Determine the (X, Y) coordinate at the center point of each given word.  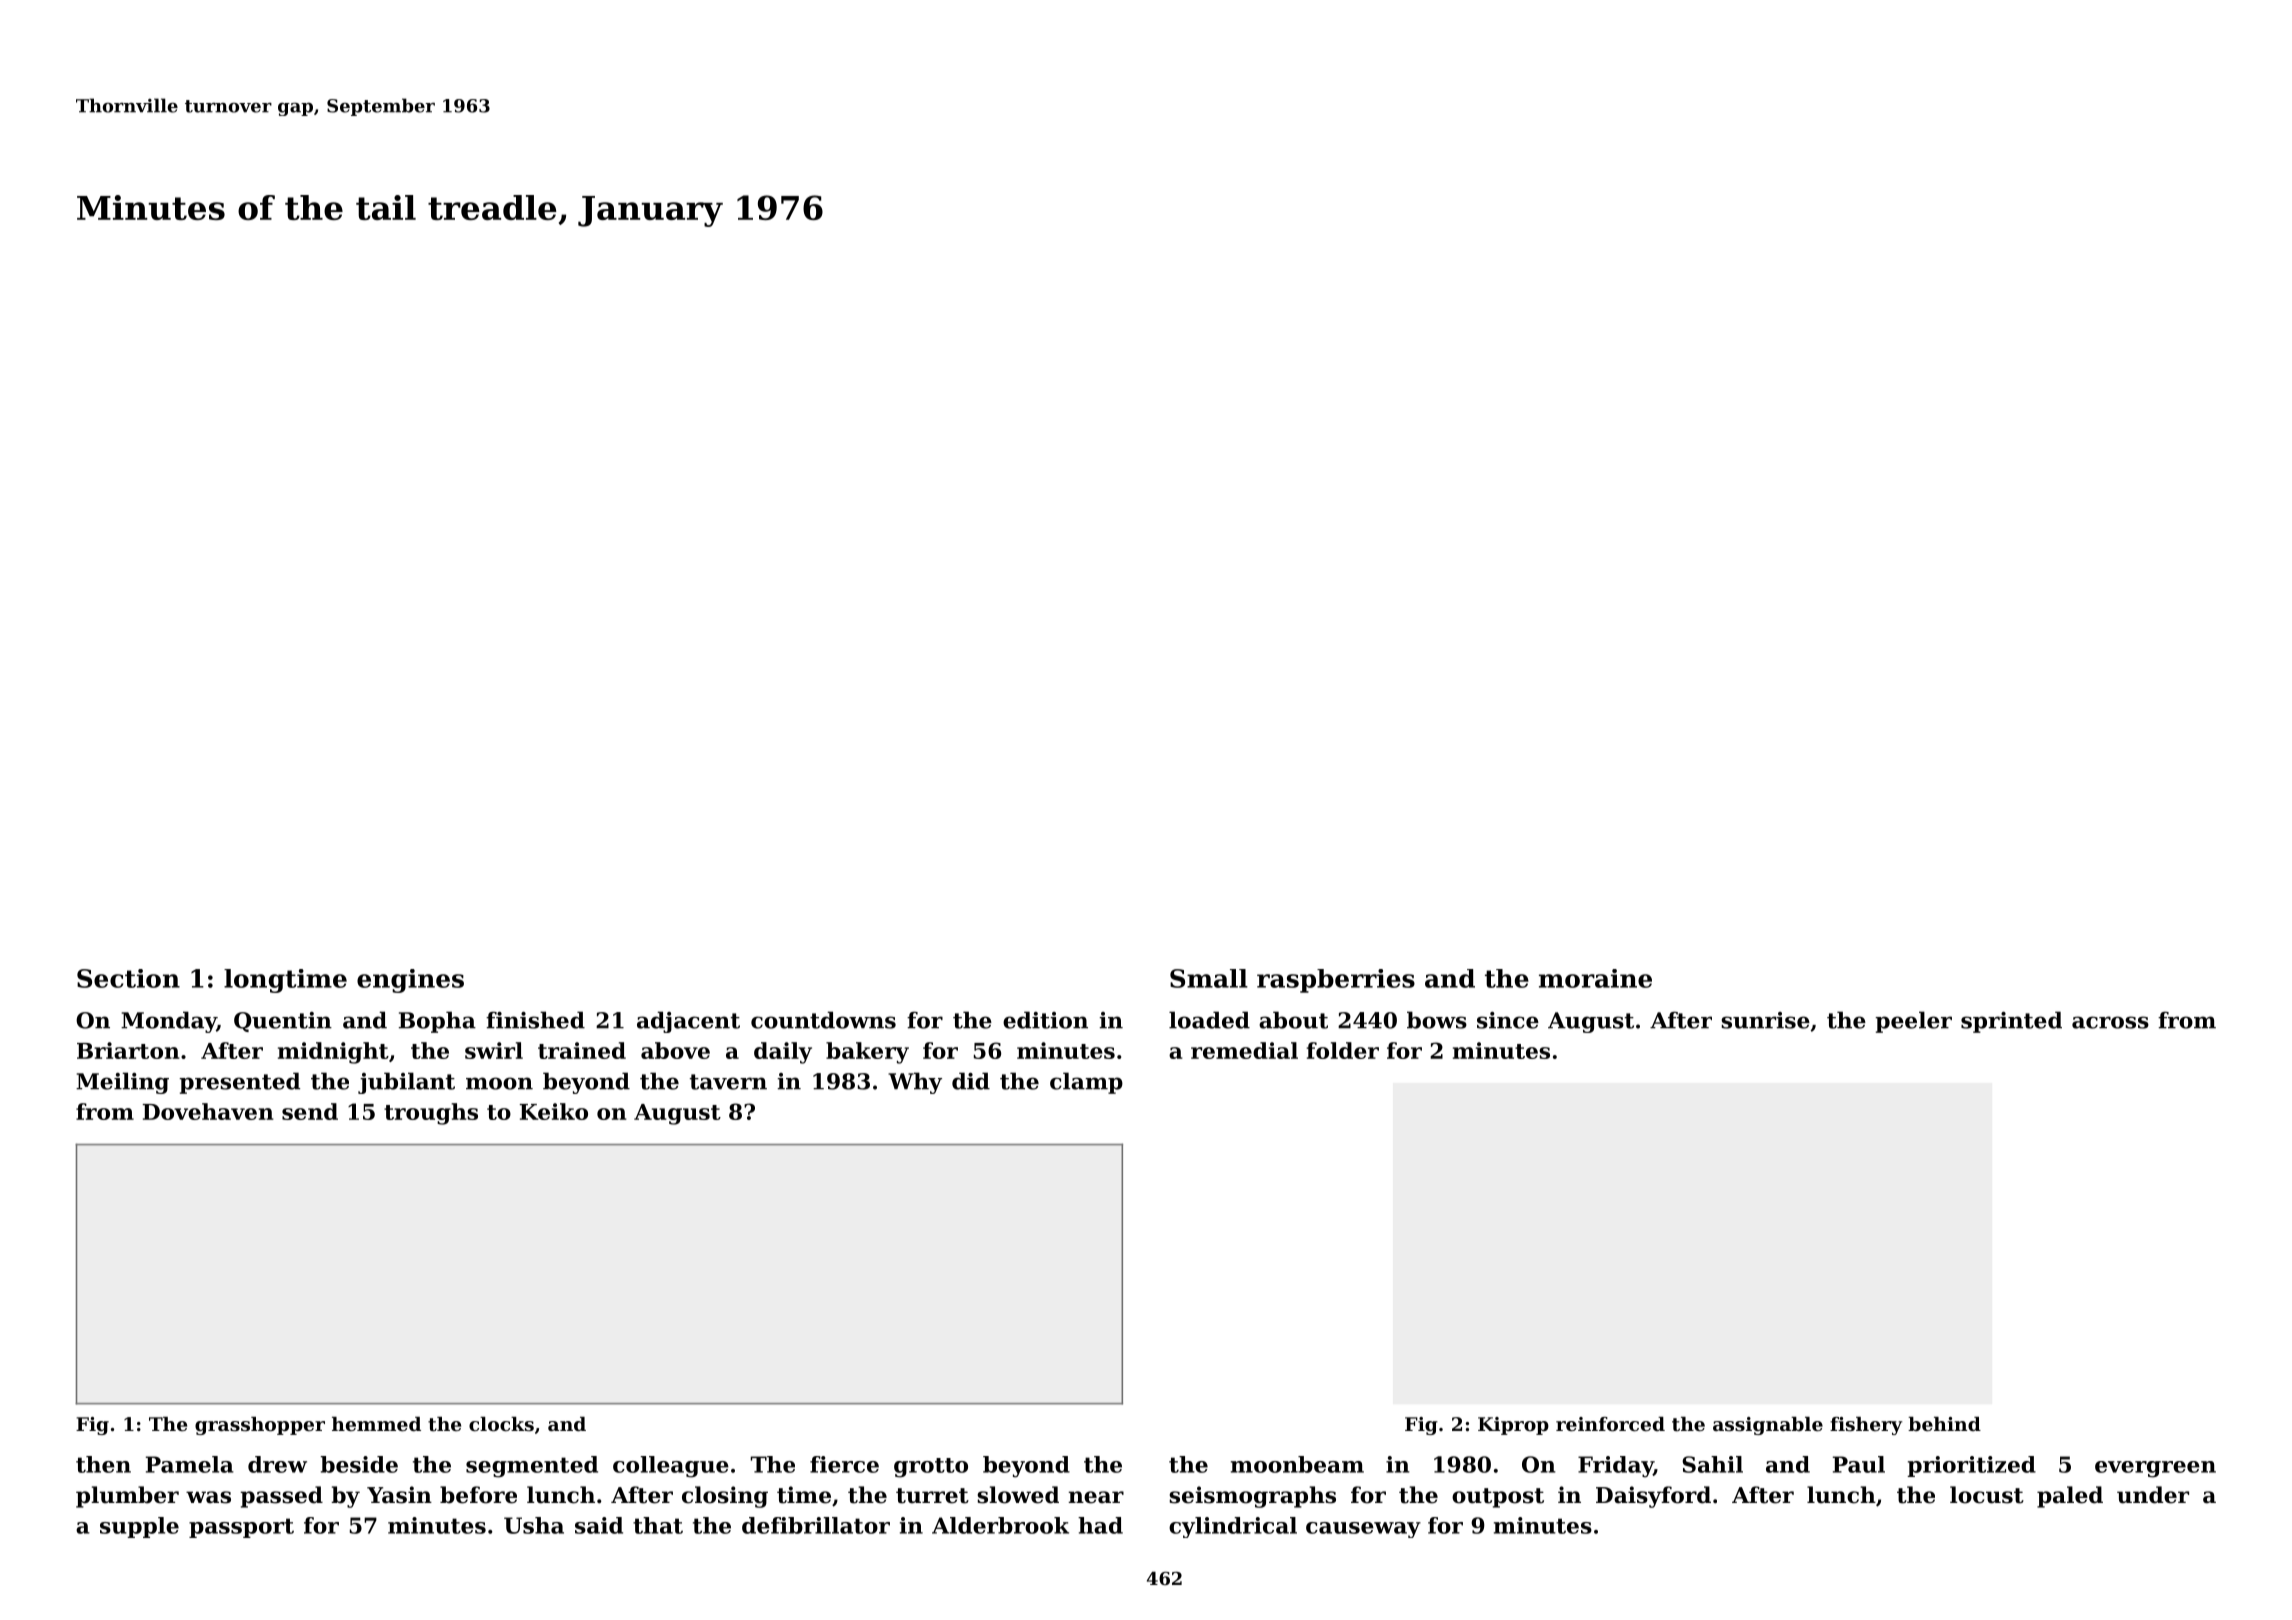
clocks (501, 1424)
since (1508, 1020)
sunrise (1765, 1020)
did (971, 1081)
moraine (1595, 978)
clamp (1086, 1083)
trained (582, 1050)
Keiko (554, 1111)
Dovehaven (208, 1111)
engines (410, 981)
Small (1209, 978)
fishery (1866, 1426)
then (103, 1464)
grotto (931, 1468)
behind (1944, 1424)
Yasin (399, 1495)
